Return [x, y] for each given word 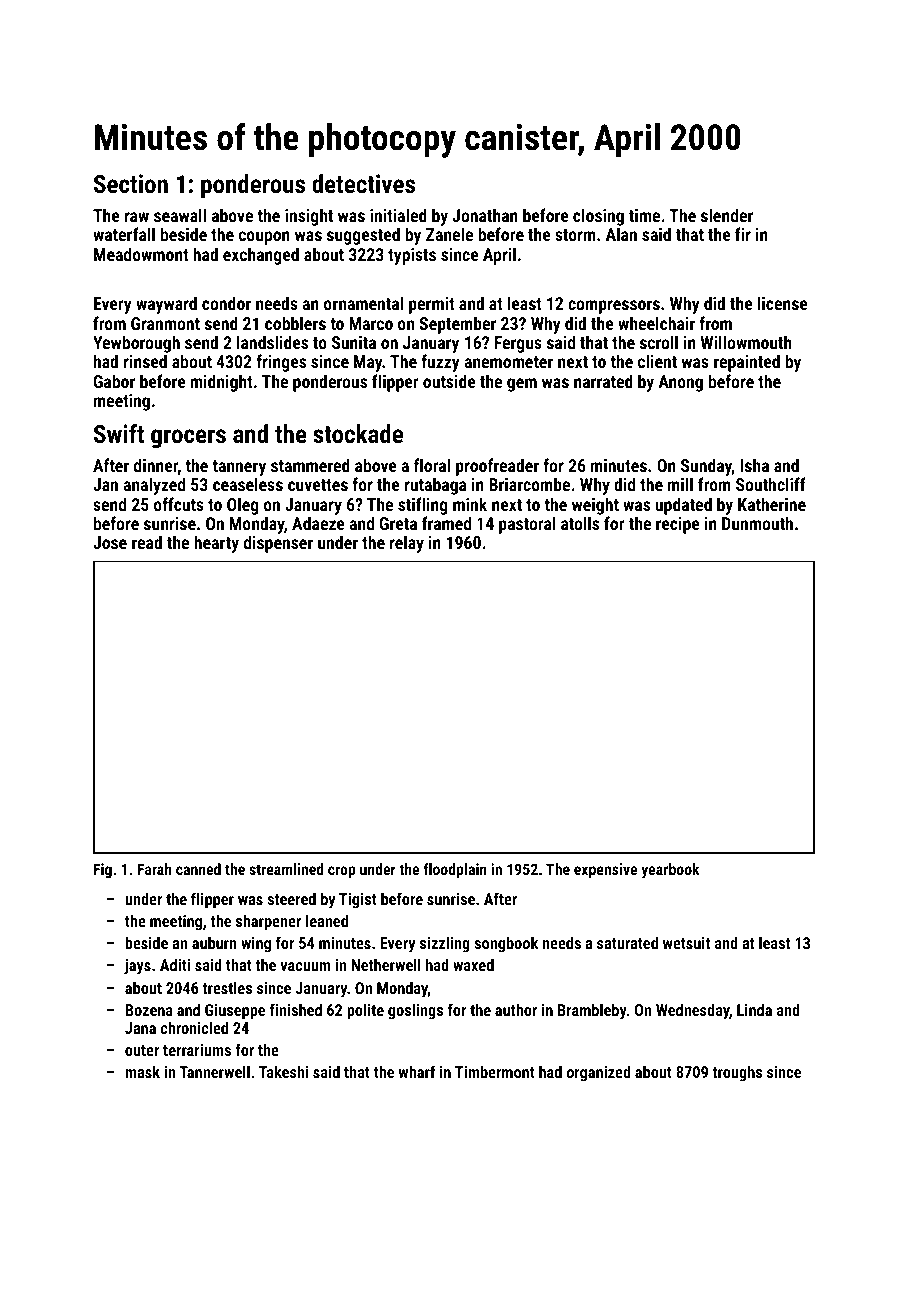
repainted [747, 363]
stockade [358, 433]
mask [142, 1071]
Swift [119, 433]
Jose [110, 542]
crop [342, 872]
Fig [103, 871]
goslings [415, 1011]
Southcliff [771, 484]
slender [727, 215]
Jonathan [485, 215]
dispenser [278, 544]
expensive [605, 870]
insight [309, 217]
